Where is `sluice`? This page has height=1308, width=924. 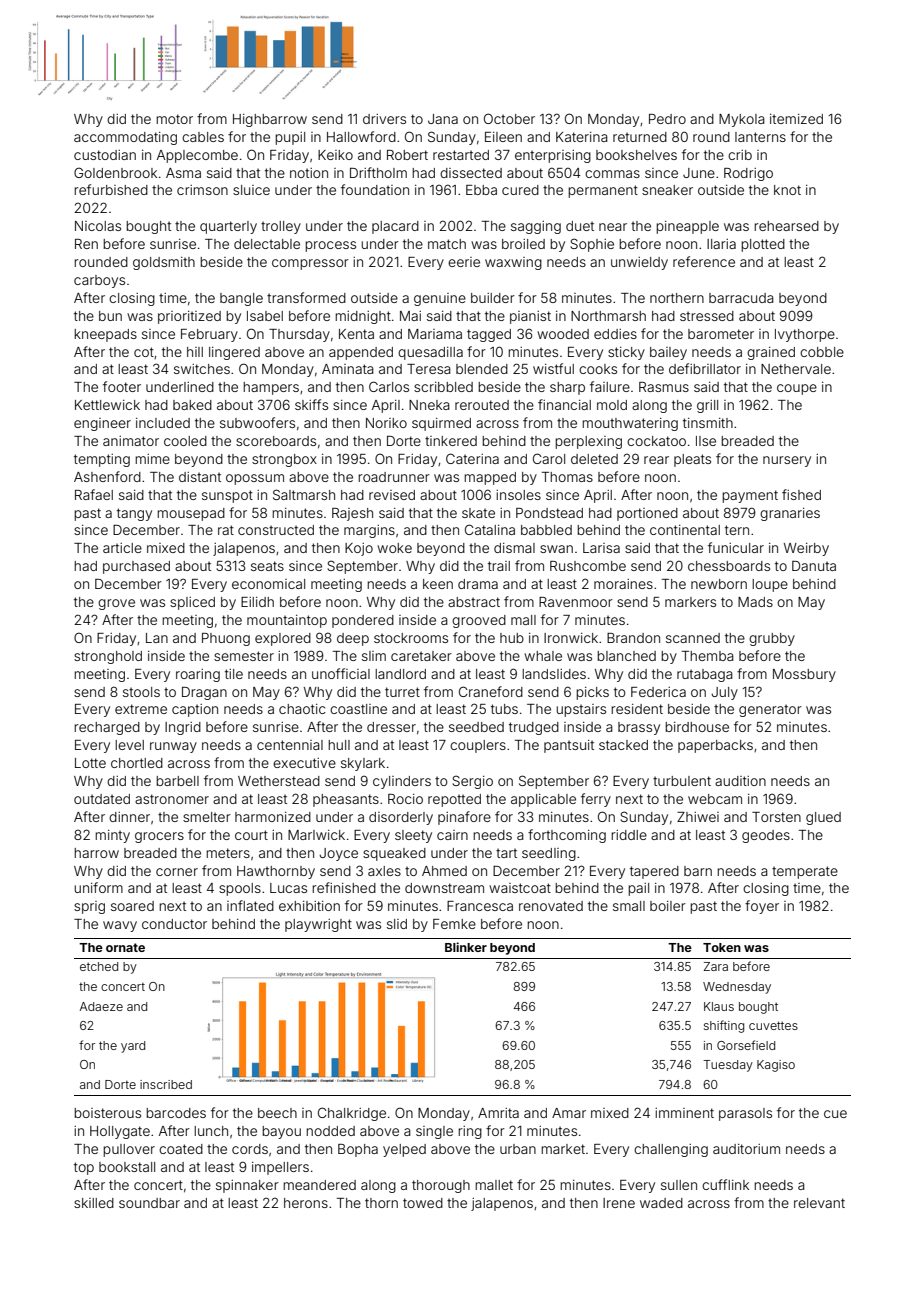
sluice is located at coordinates (251, 190).
